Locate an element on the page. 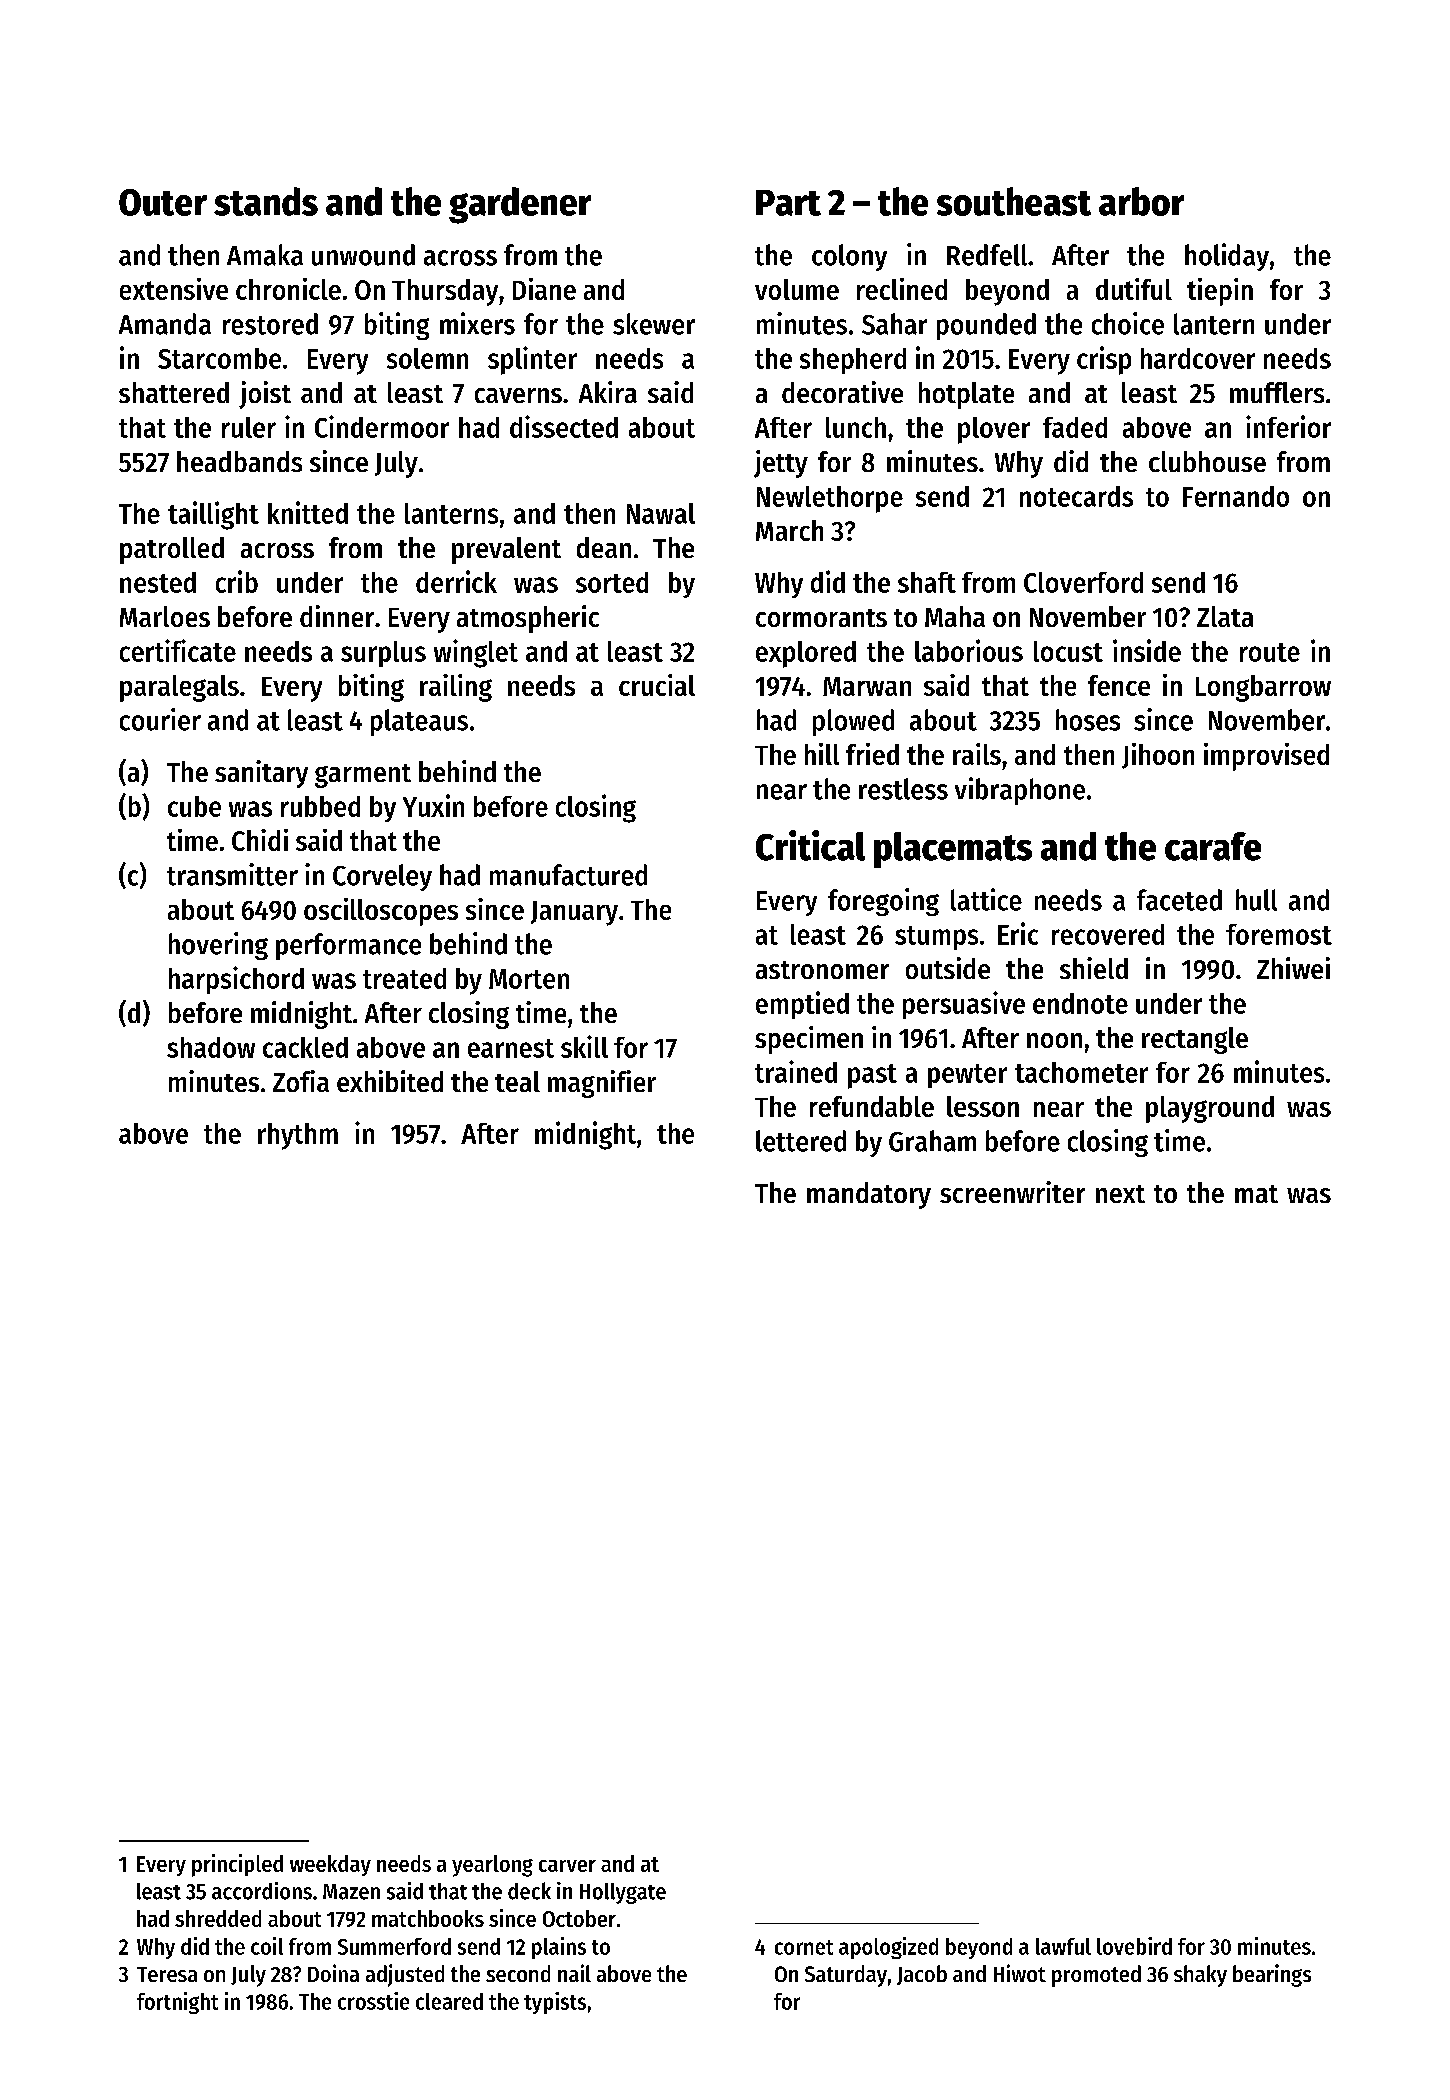  rhythm is located at coordinates (298, 1136).
